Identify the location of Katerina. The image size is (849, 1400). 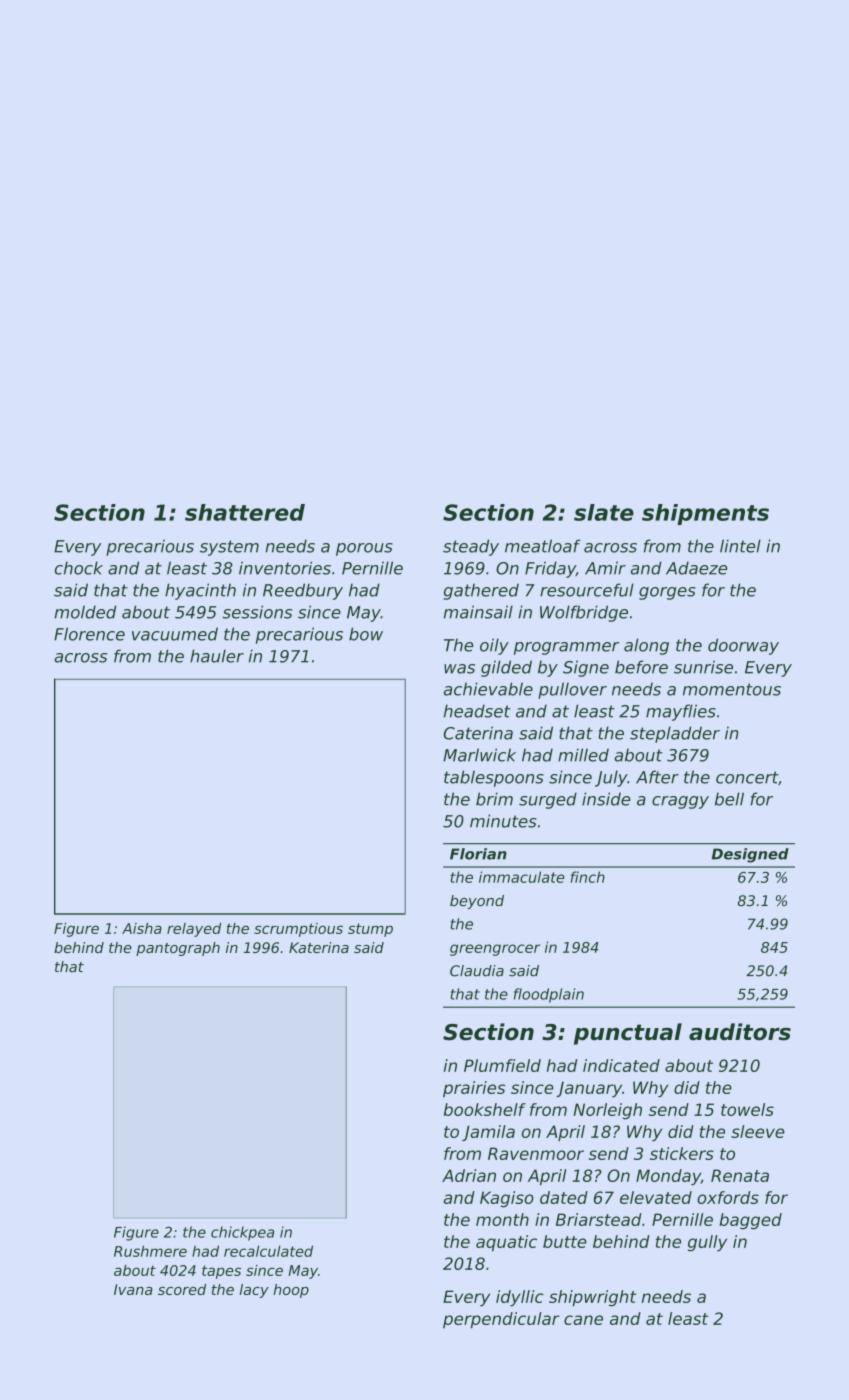
(319, 947).
